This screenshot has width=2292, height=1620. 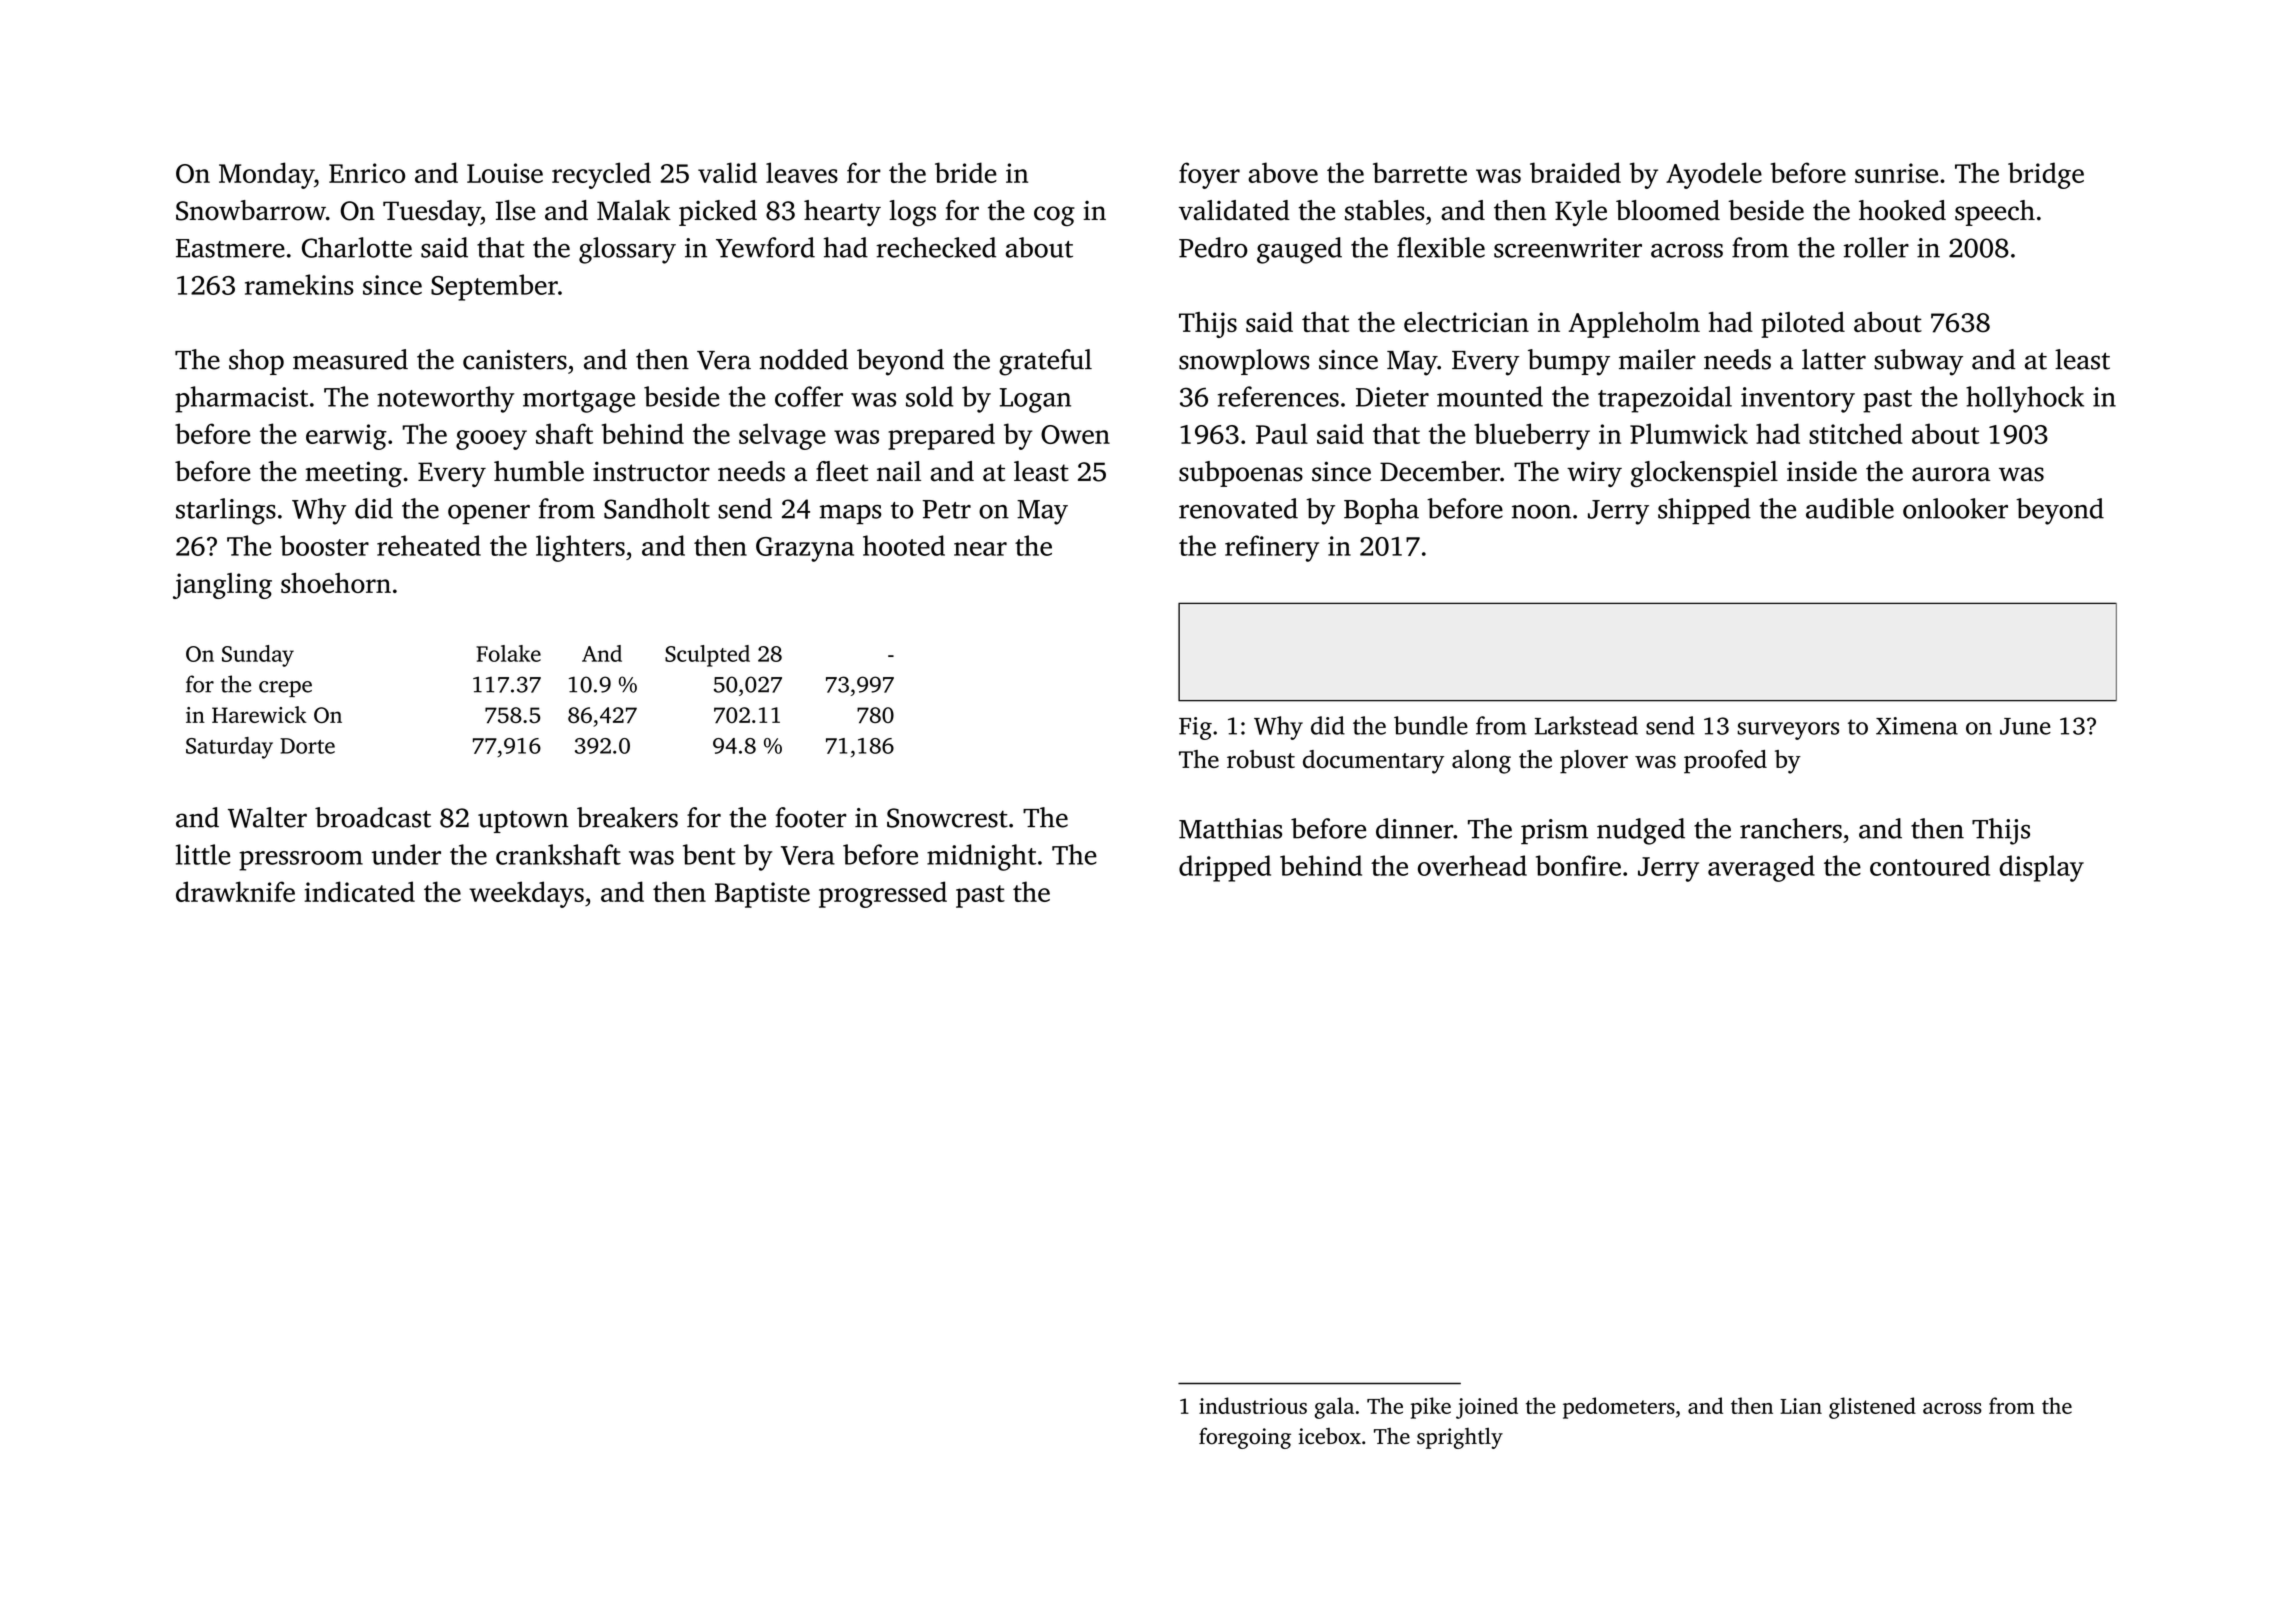 I want to click on Matthias, so click(x=1230, y=828).
